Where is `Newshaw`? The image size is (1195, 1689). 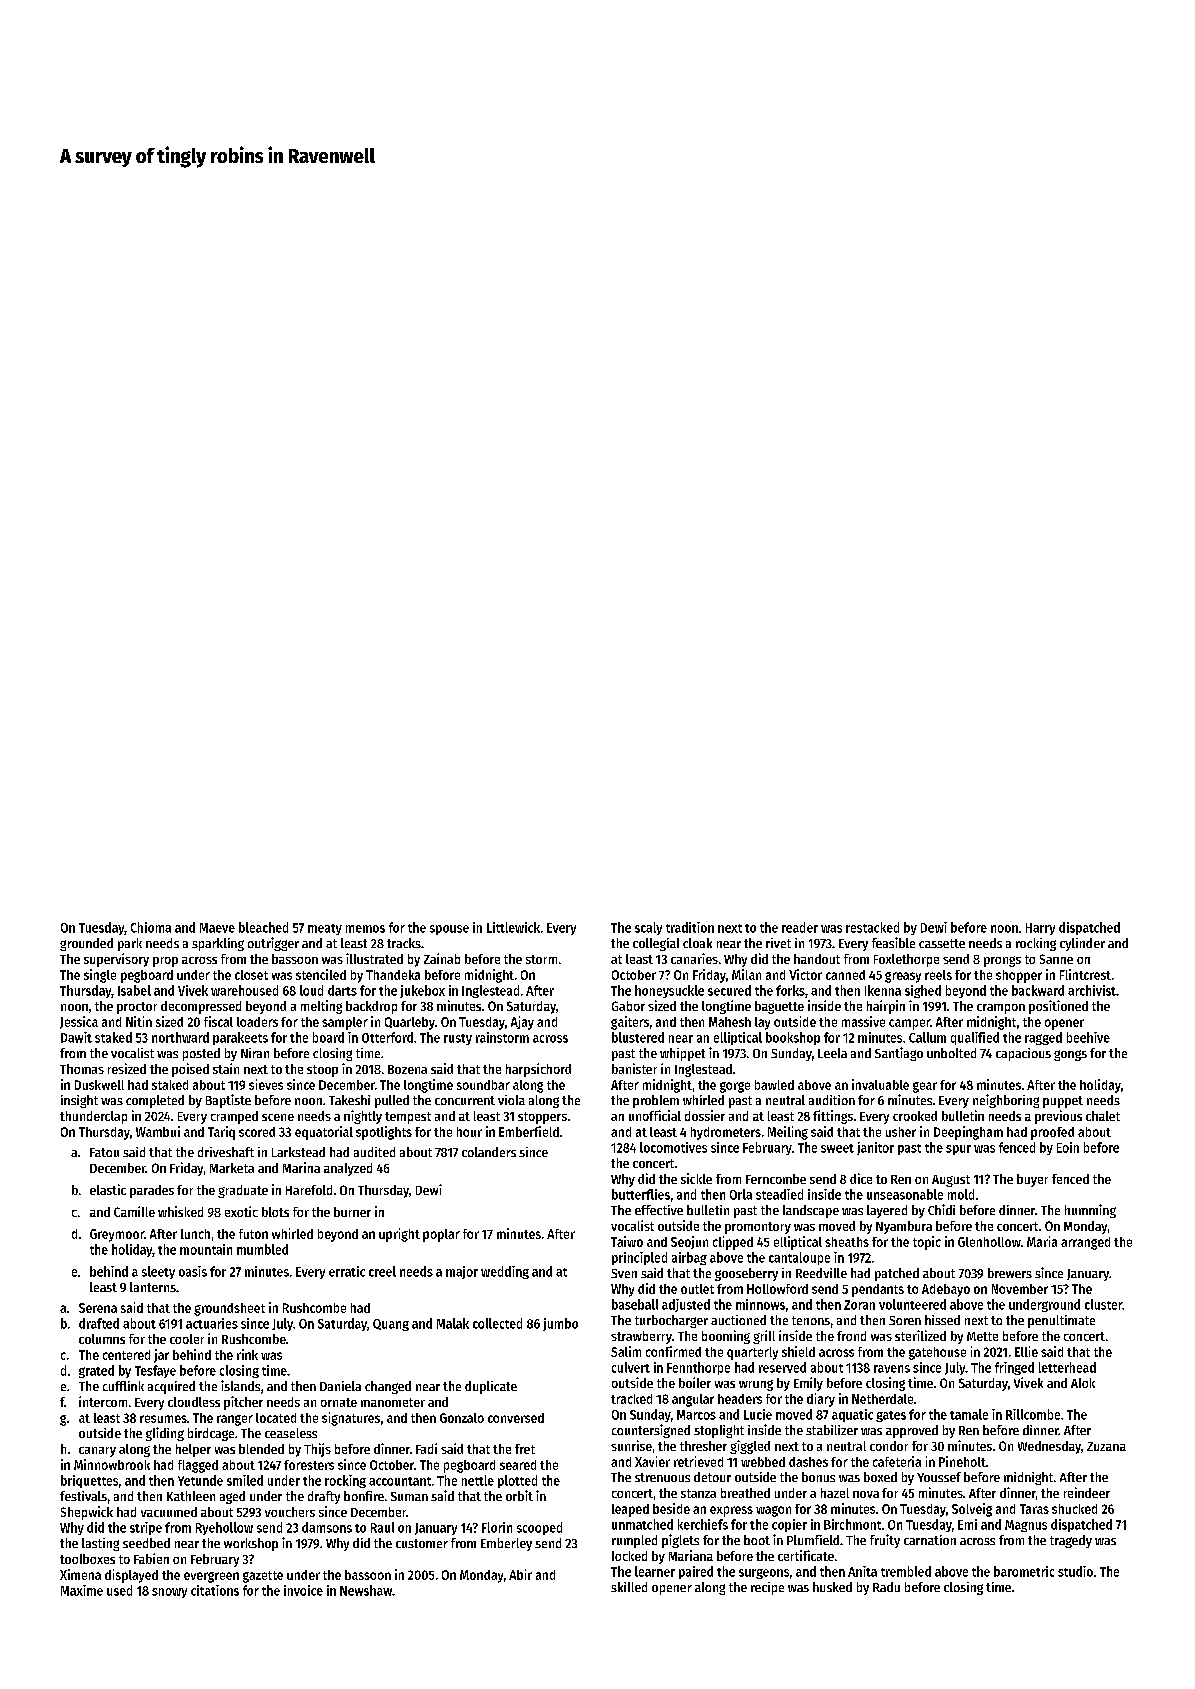
Newshaw is located at coordinates (366, 1590).
